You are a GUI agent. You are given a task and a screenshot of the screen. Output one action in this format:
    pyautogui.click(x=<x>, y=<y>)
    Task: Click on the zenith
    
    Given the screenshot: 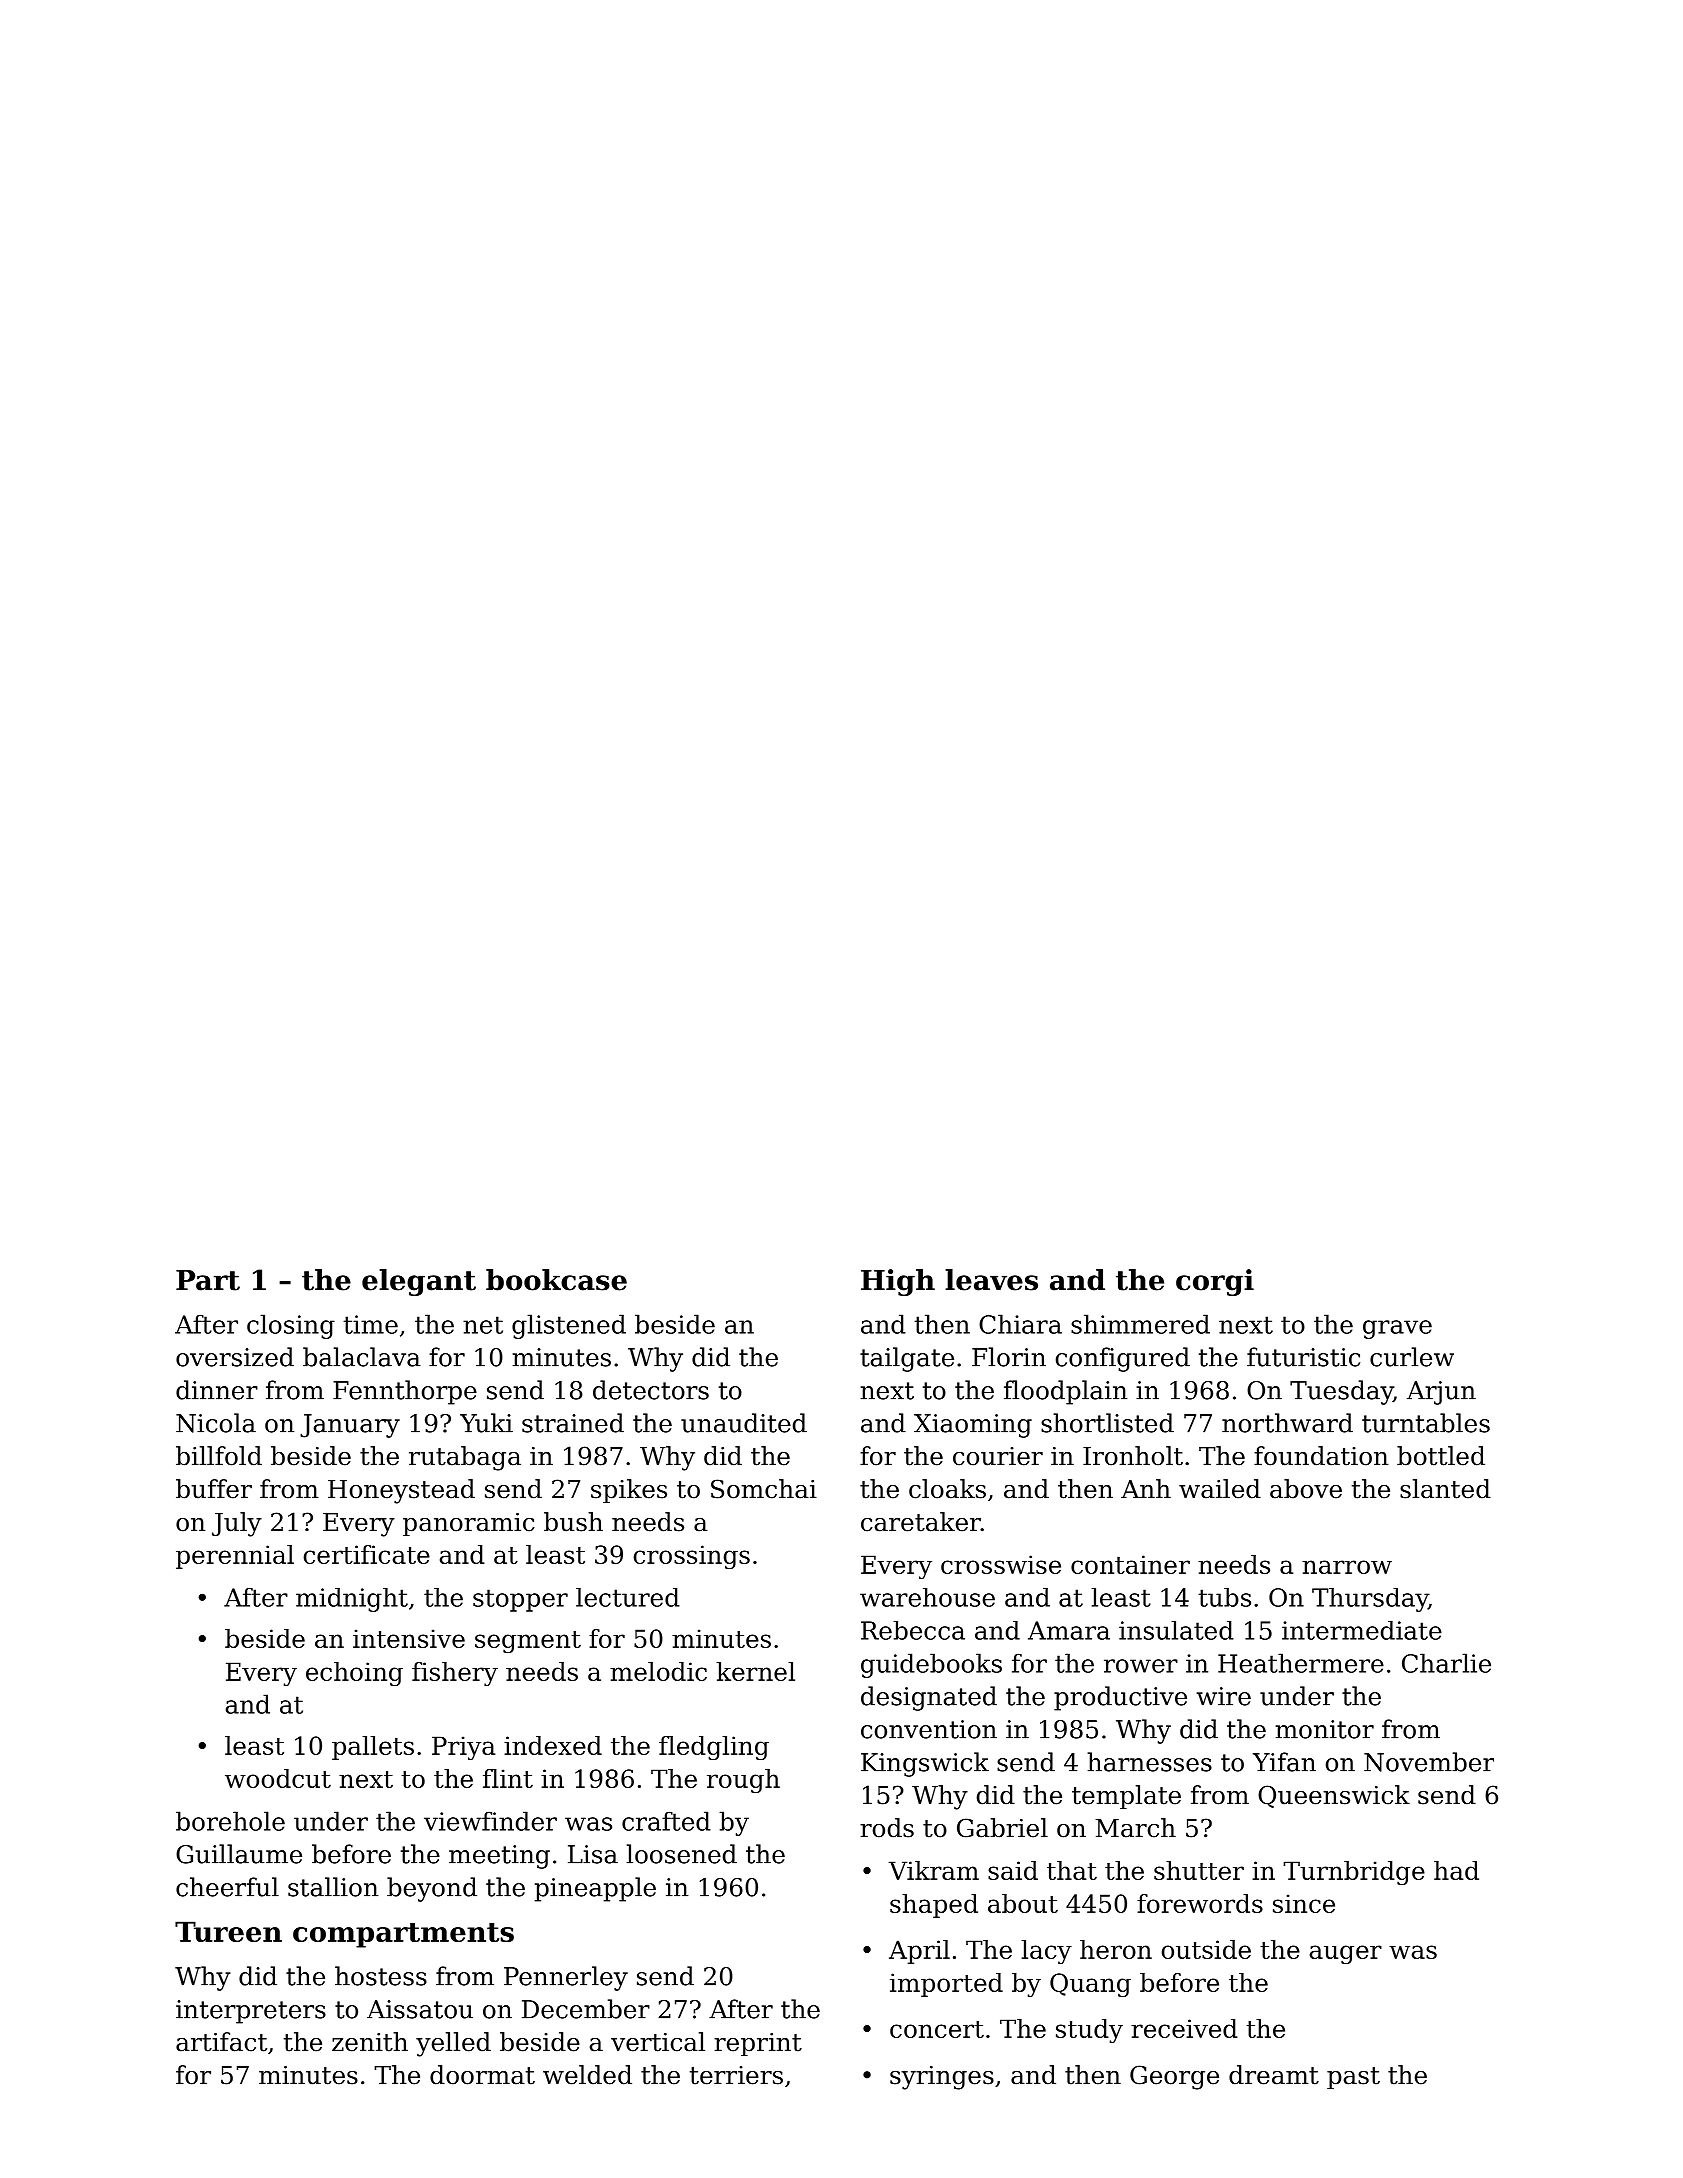 What is the action you would take?
    pyautogui.click(x=370, y=2042)
